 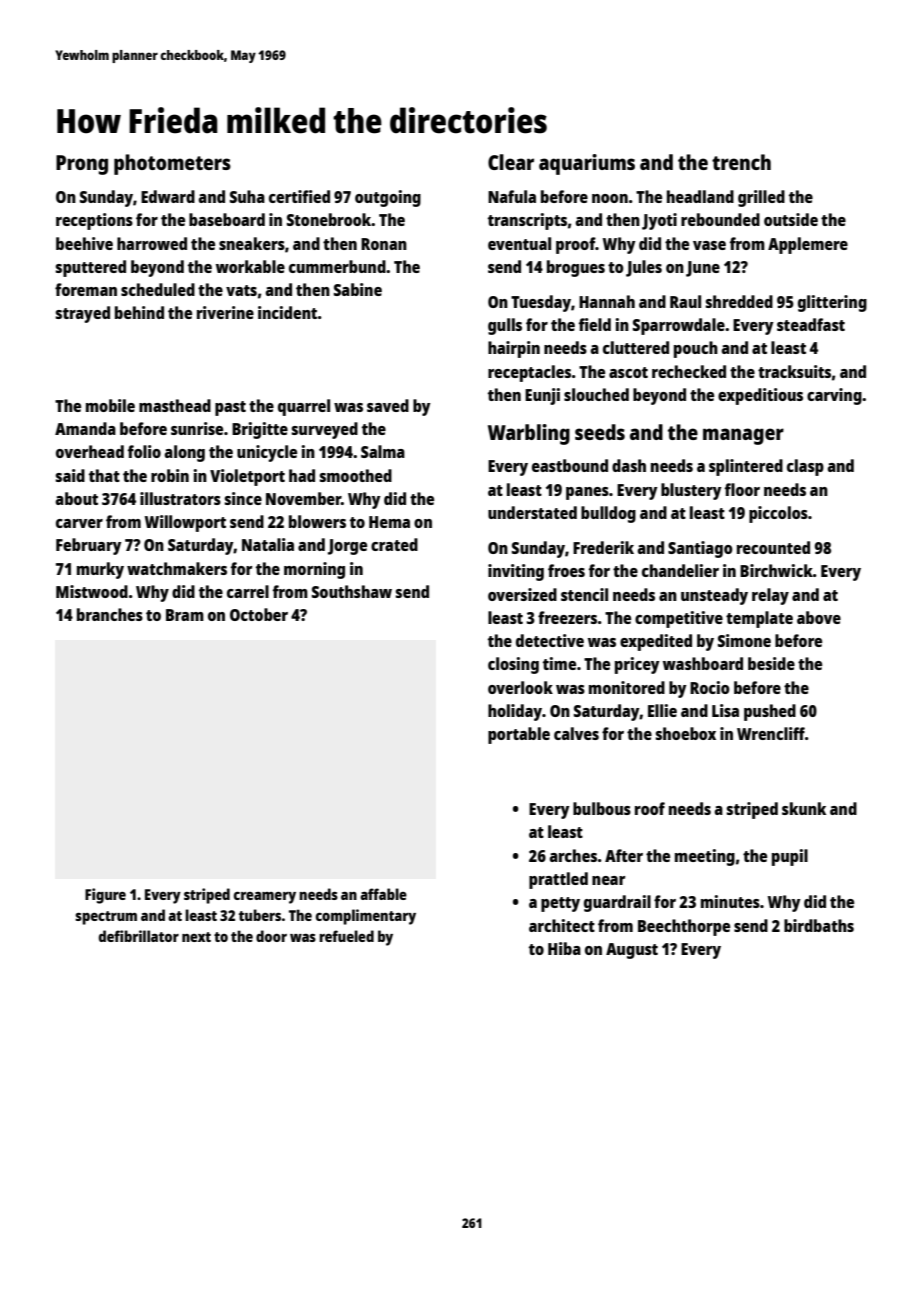 I want to click on clasp, so click(x=805, y=467).
